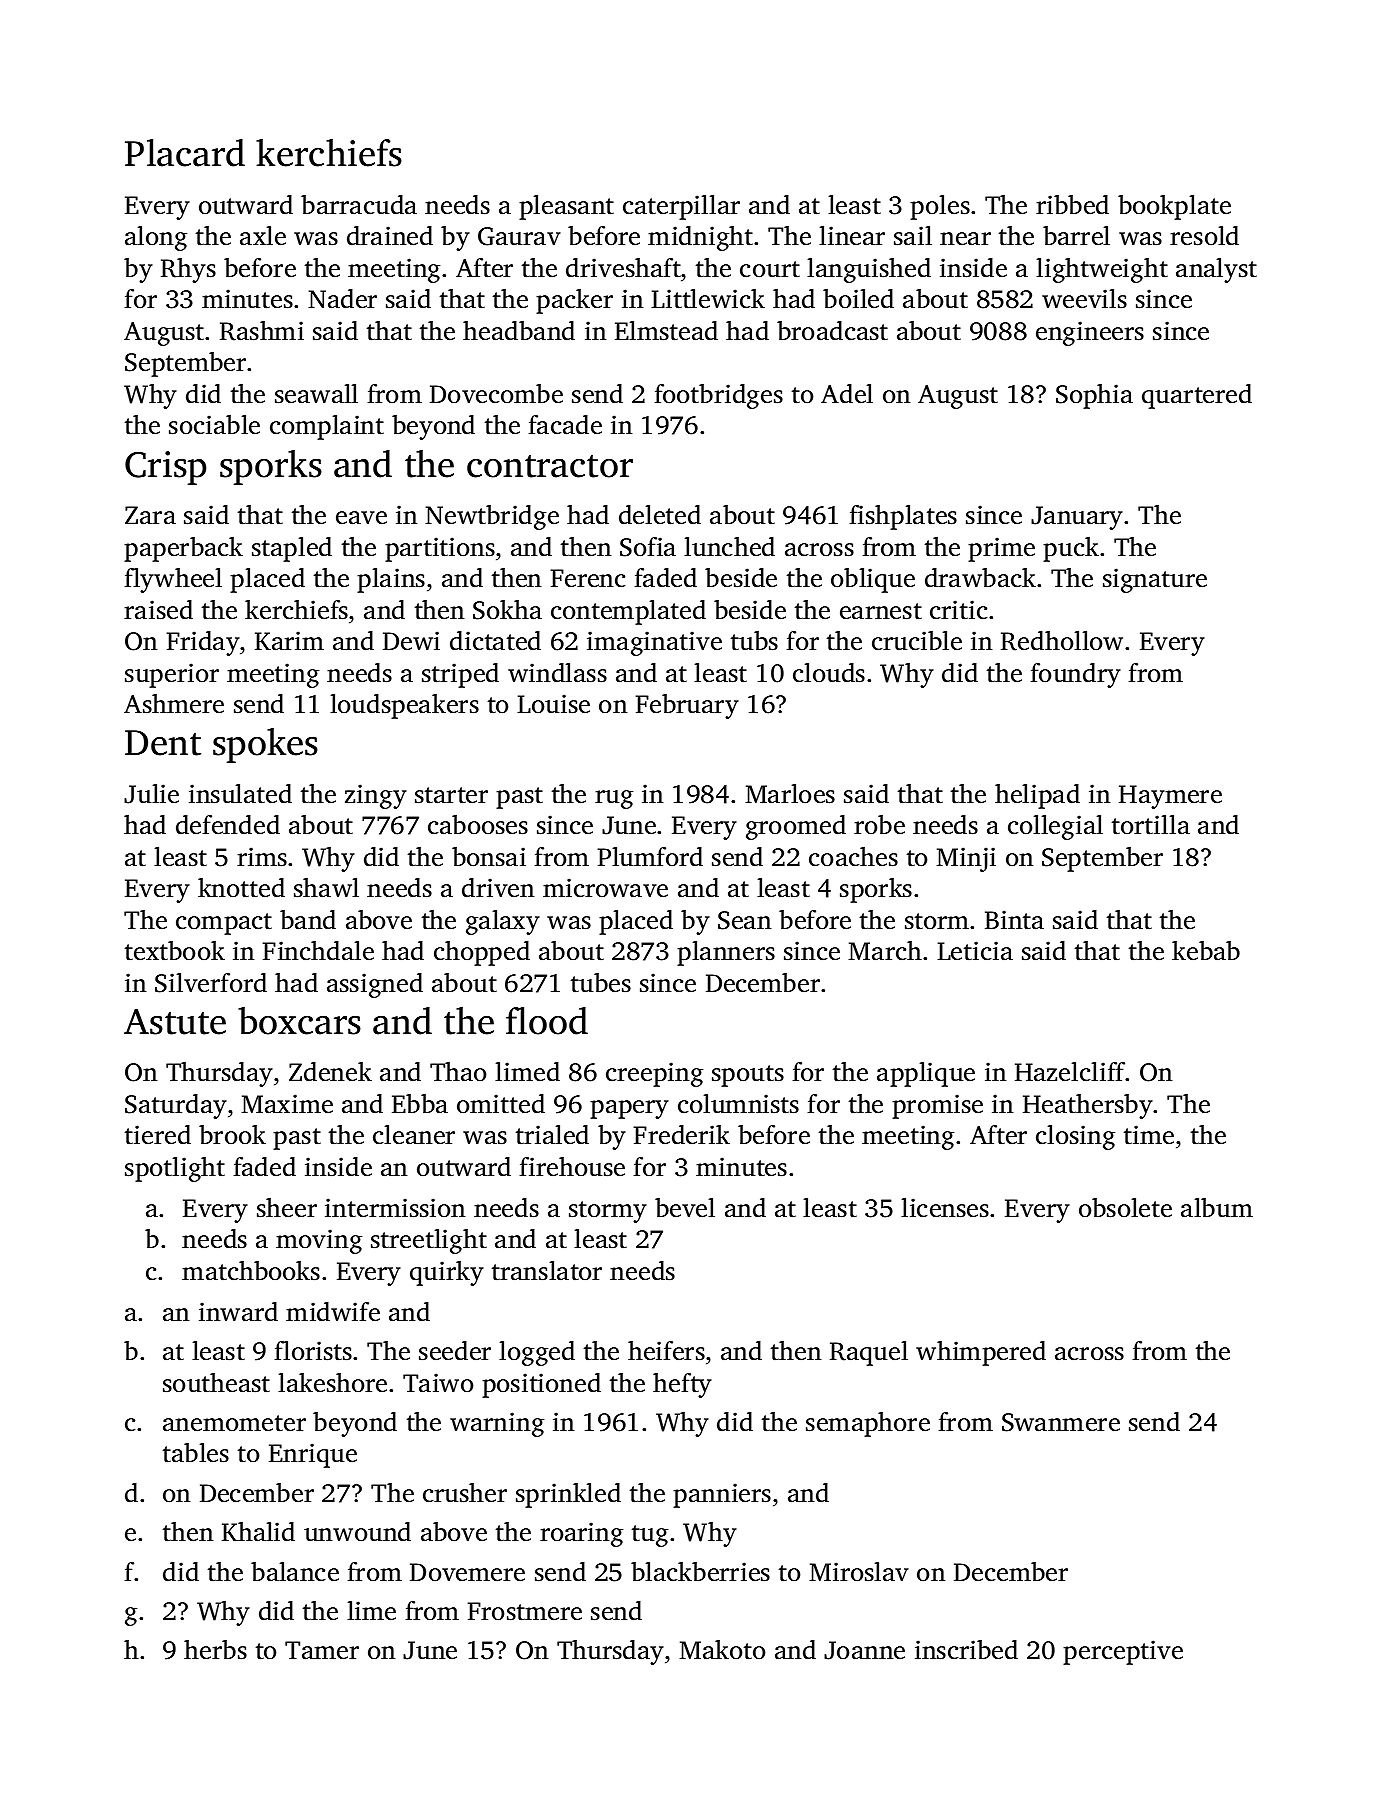  What do you see at coordinates (588, 578) in the image?
I see `Ferenc` at bounding box center [588, 578].
